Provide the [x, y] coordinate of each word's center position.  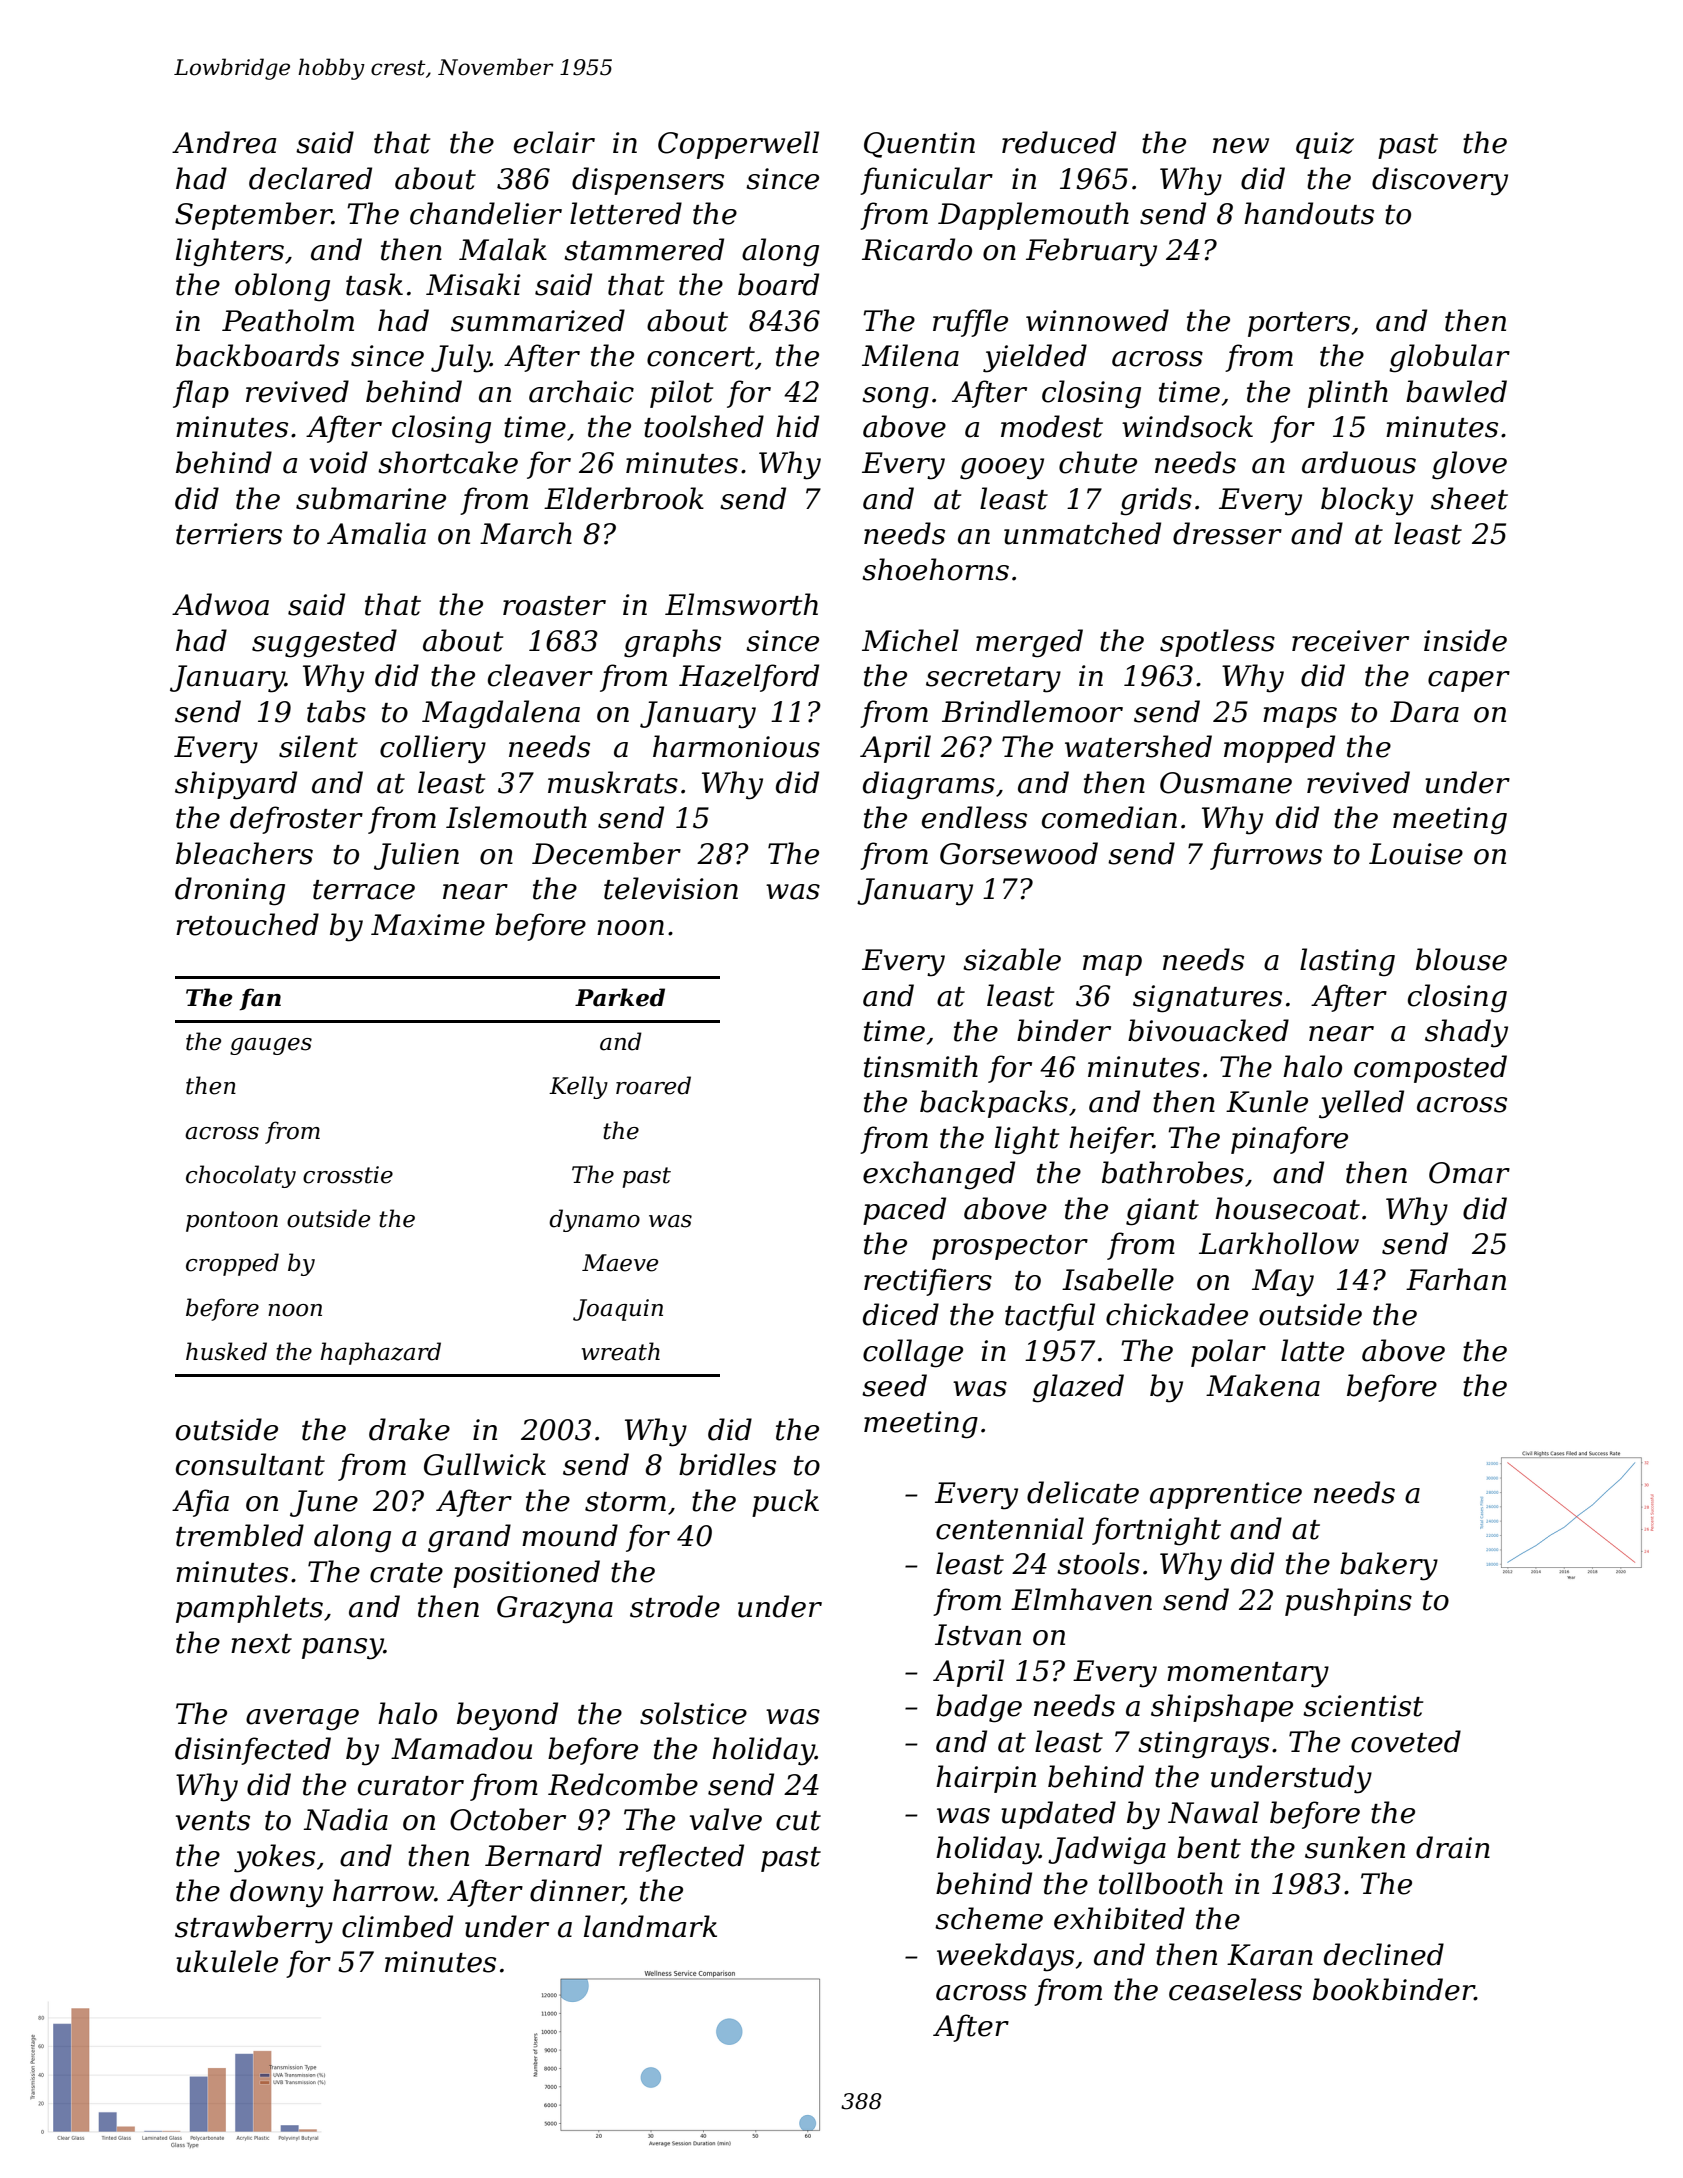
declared [310, 178]
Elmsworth [741, 604]
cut [798, 1821]
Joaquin [618, 1310]
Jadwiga [1107, 1850]
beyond [507, 1716]
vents [213, 1821]
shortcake [448, 462]
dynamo [594, 1220]
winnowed [1097, 320]
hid [797, 426]
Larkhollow [1279, 1243]
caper [1469, 681]
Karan [1270, 1955]
